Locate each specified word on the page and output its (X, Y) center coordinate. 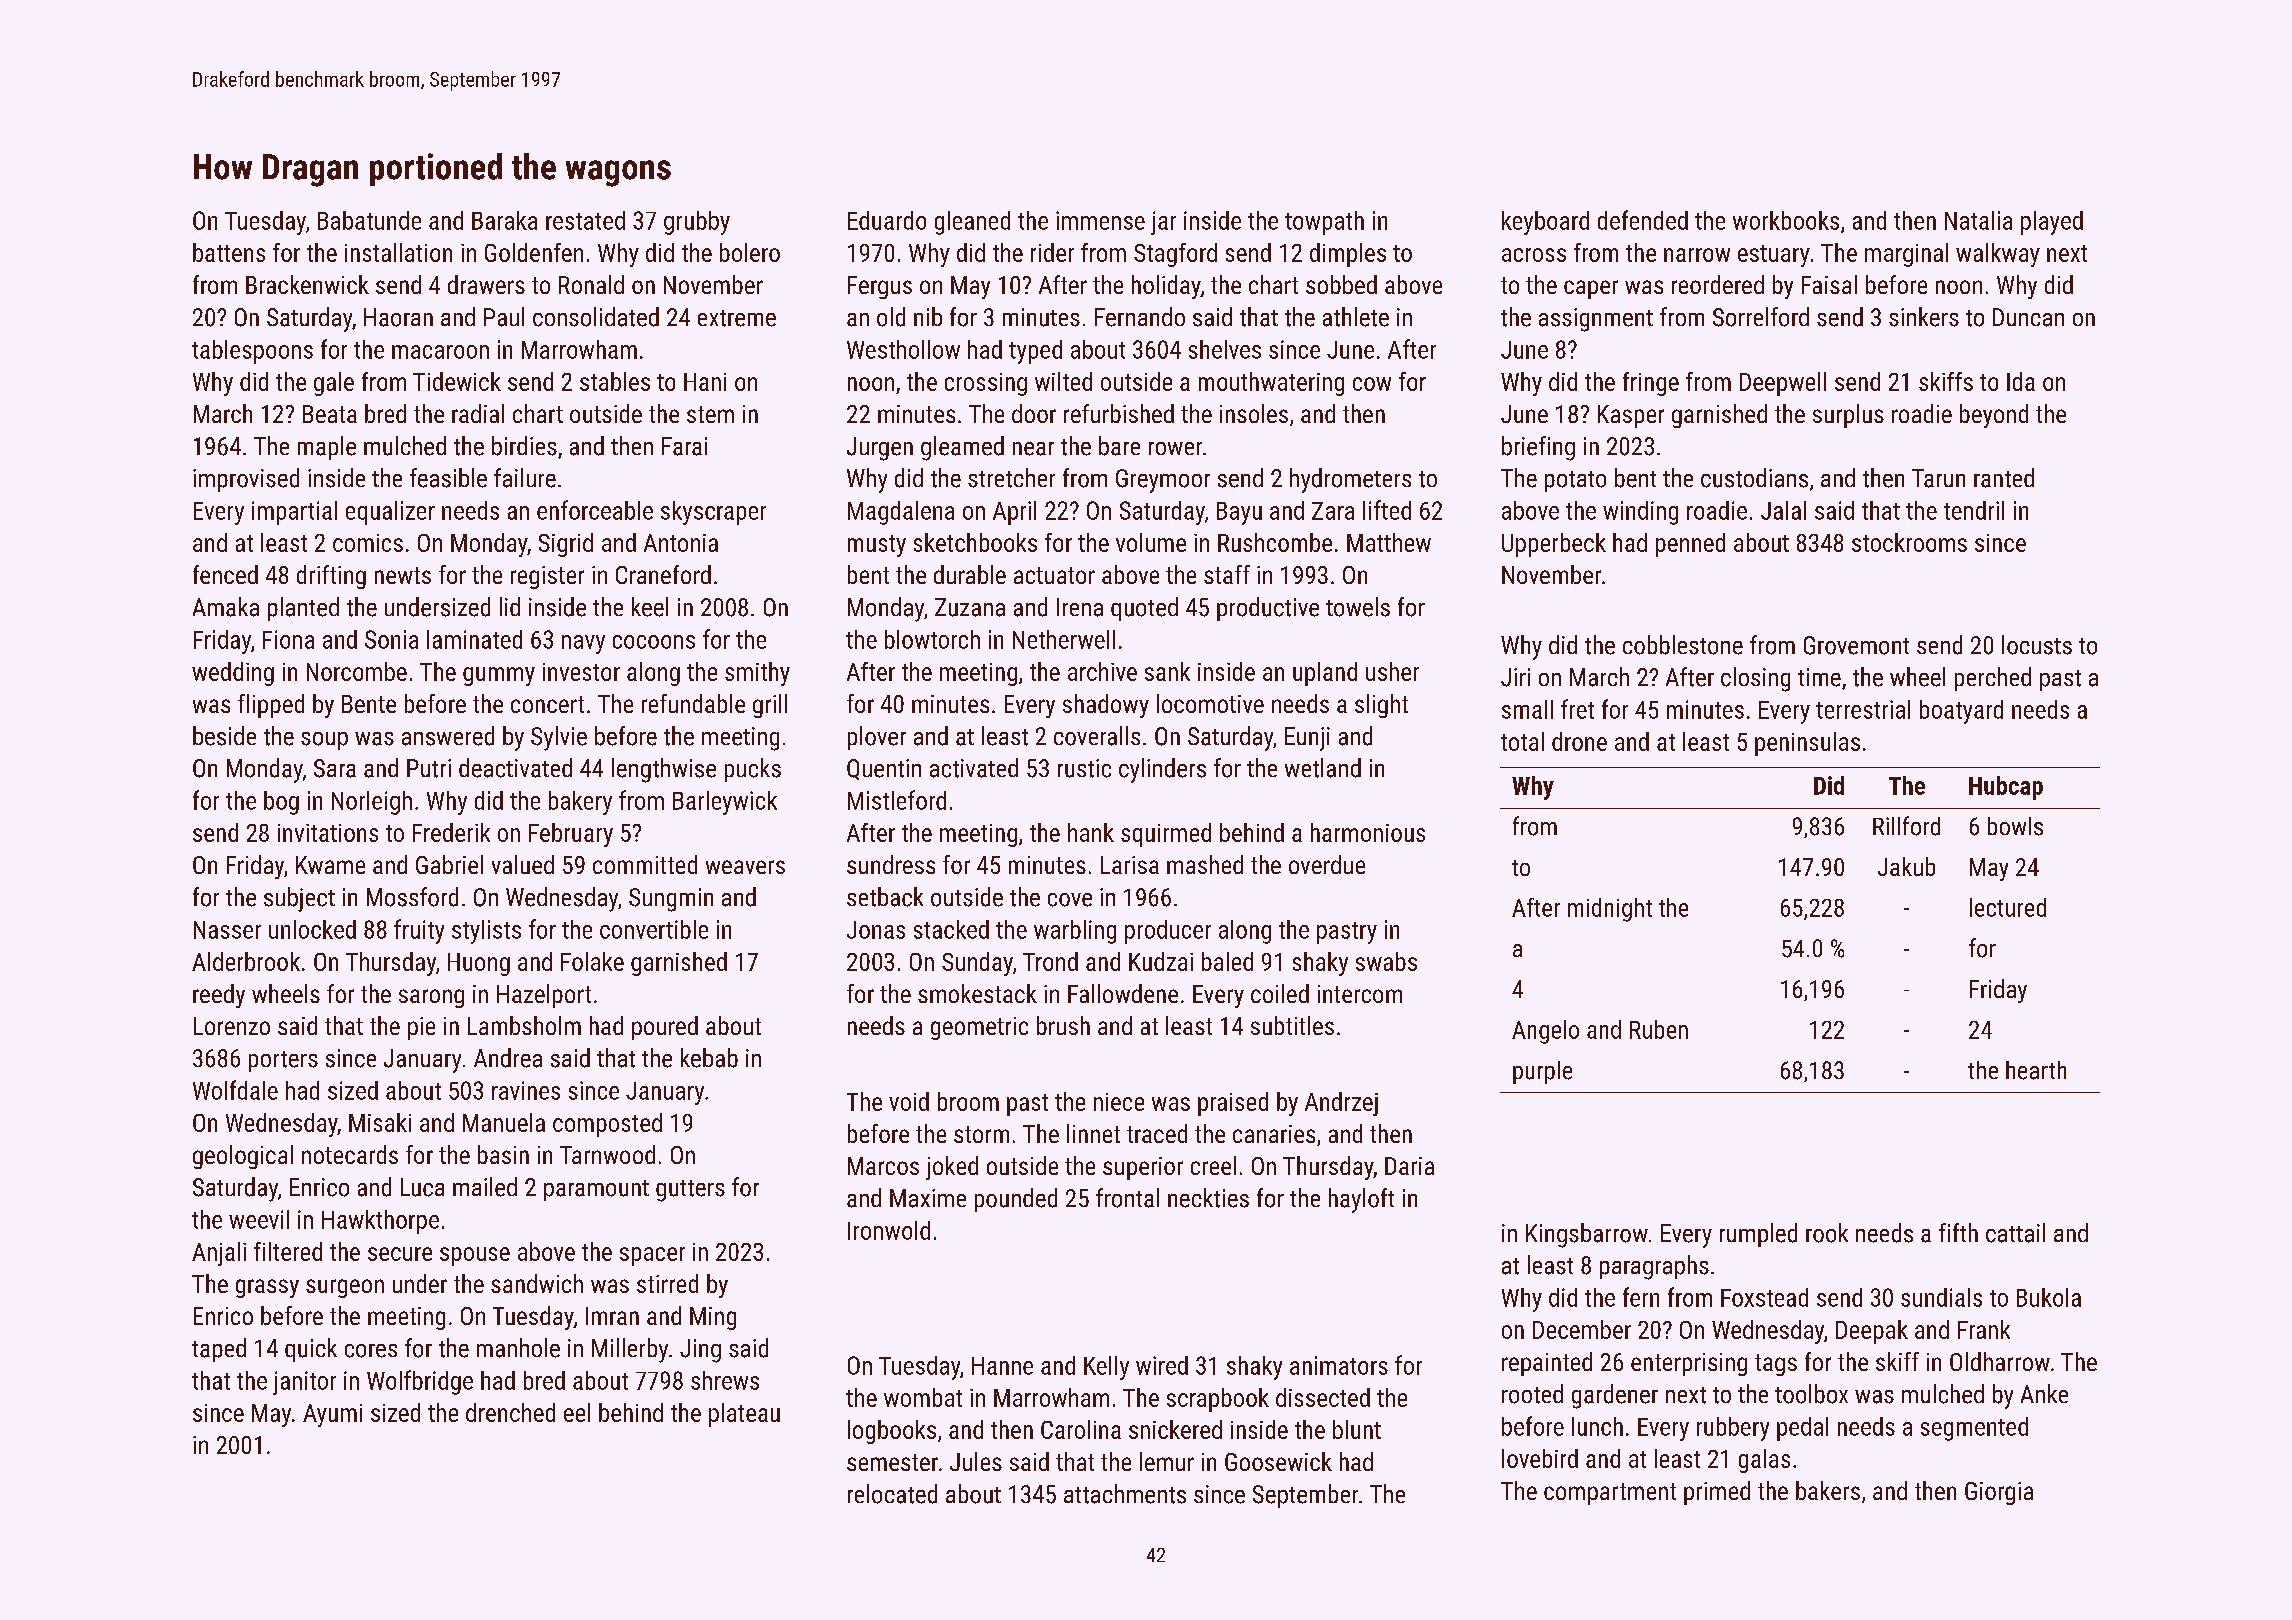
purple (1542, 1072)
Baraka (504, 220)
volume (1151, 542)
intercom (1360, 994)
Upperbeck (1554, 545)
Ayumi (332, 1415)
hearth (2036, 1070)
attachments (1125, 1494)
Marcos (883, 1166)
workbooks (1786, 220)
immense (1100, 220)
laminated (474, 639)
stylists (486, 932)
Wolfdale (235, 1090)
